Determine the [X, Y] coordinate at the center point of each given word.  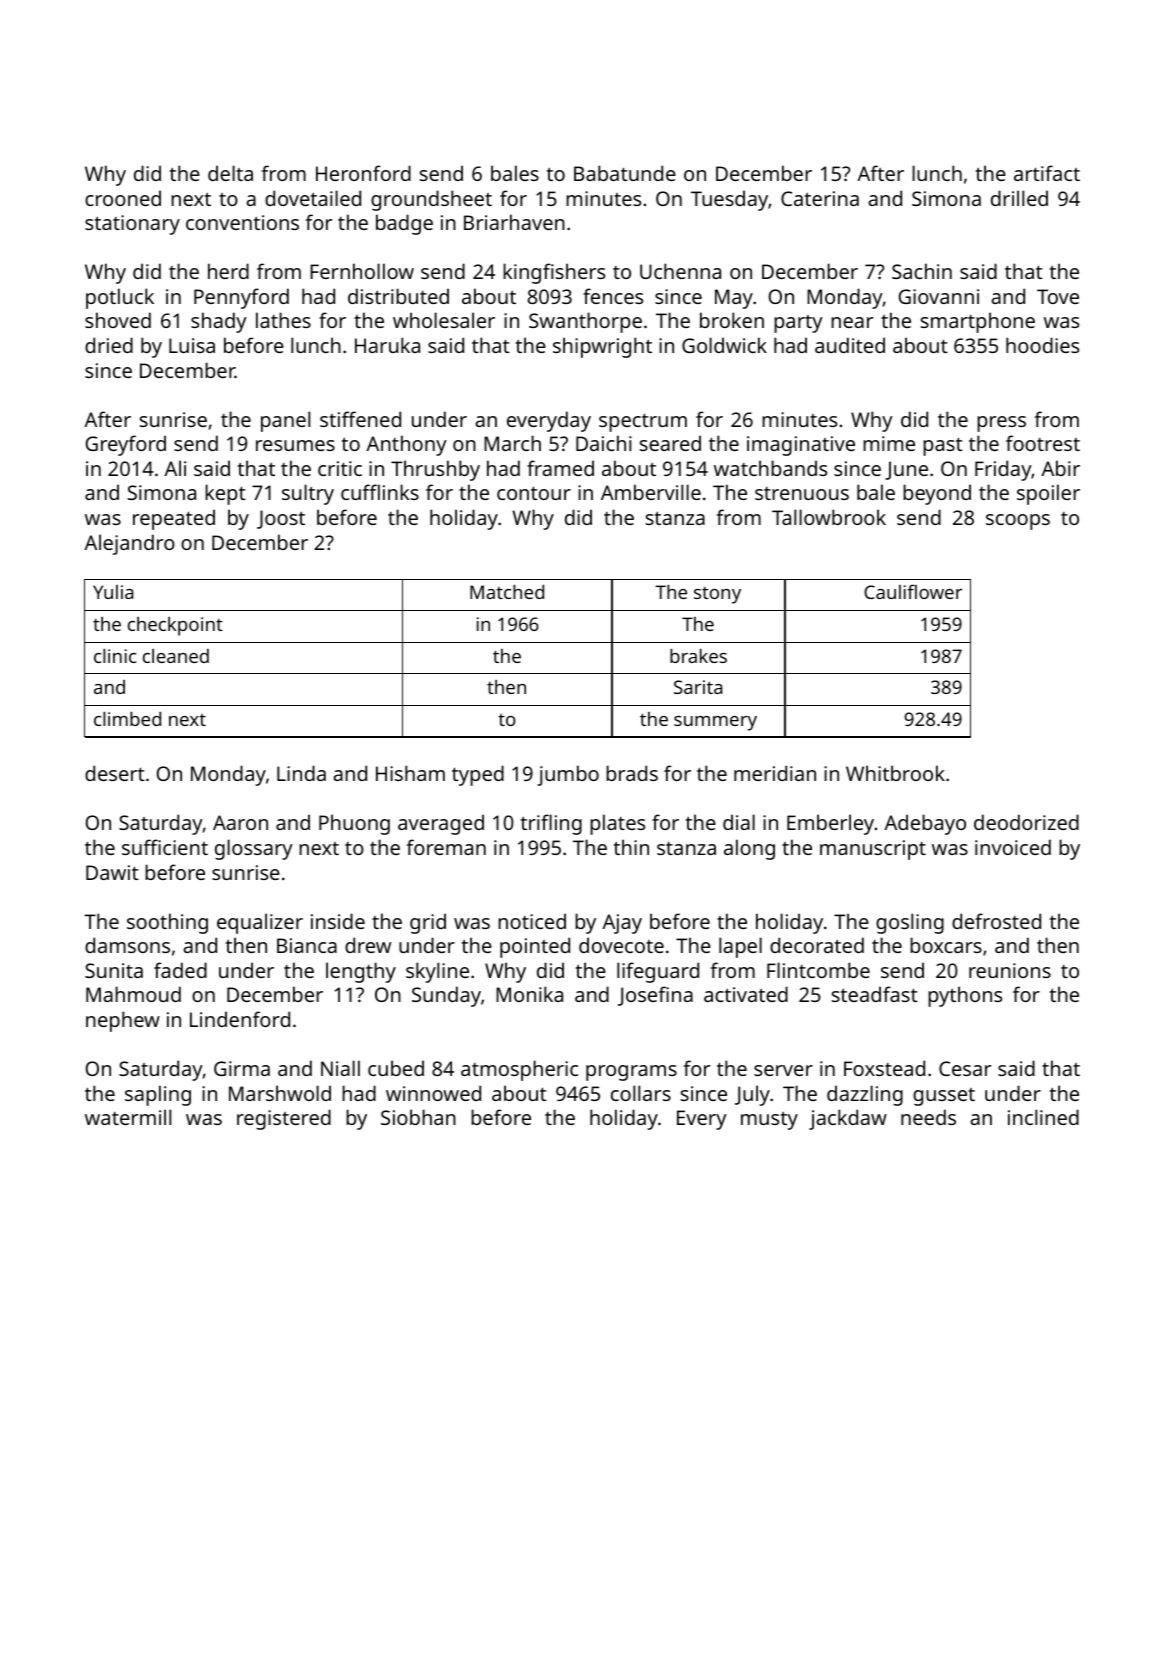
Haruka [387, 345]
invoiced [1013, 847]
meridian [775, 773]
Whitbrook [895, 773]
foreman [446, 847]
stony [717, 595]
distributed [398, 296]
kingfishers [554, 273]
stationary [132, 225]
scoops [1018, 522]
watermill [128, 1117]
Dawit [112, 872]
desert [115, 773]
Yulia [113, 592]
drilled [1019, 198]
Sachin [922, 271]
